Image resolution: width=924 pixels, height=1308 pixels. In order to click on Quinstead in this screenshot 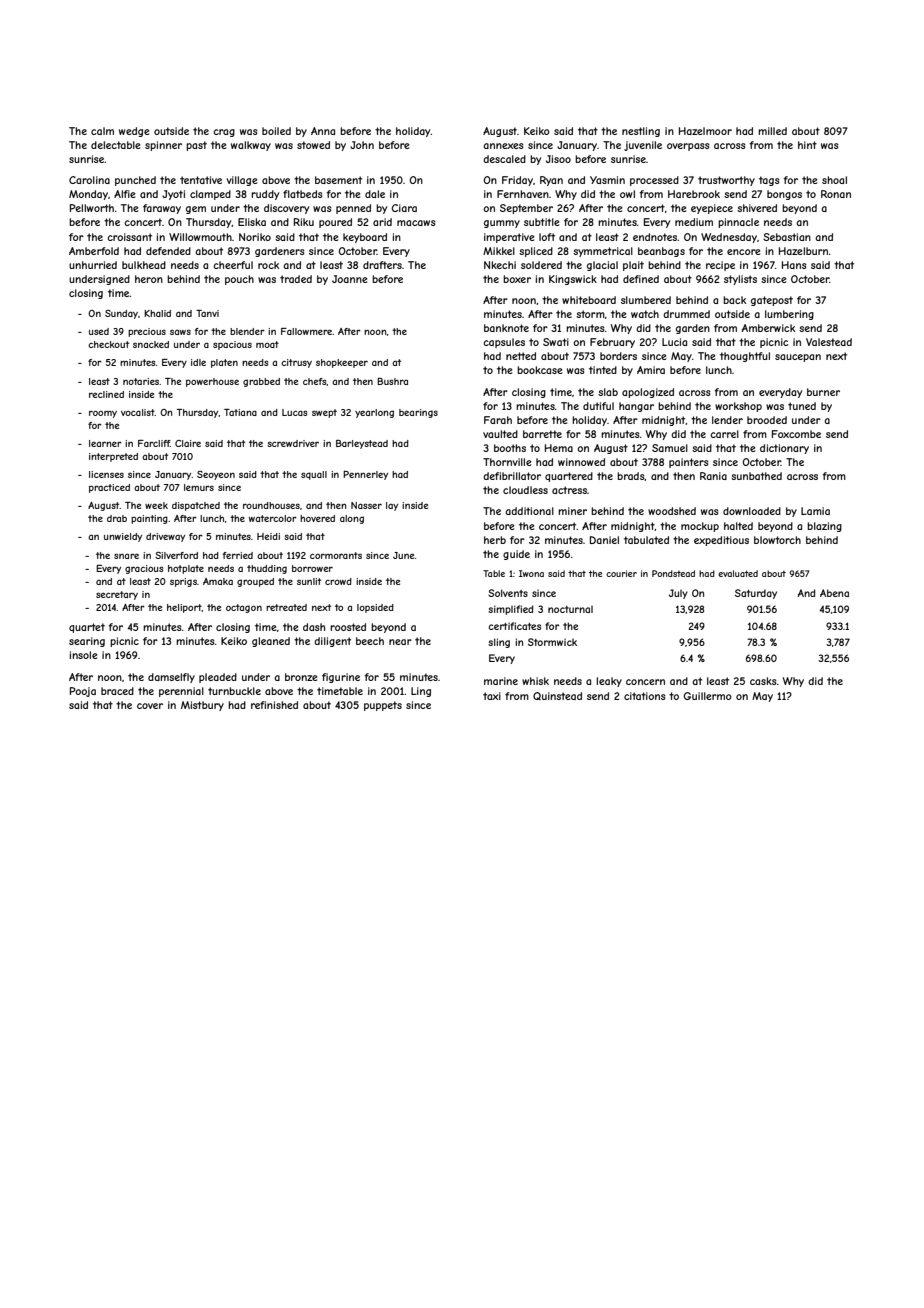, I will do `click(557, 696)`.
